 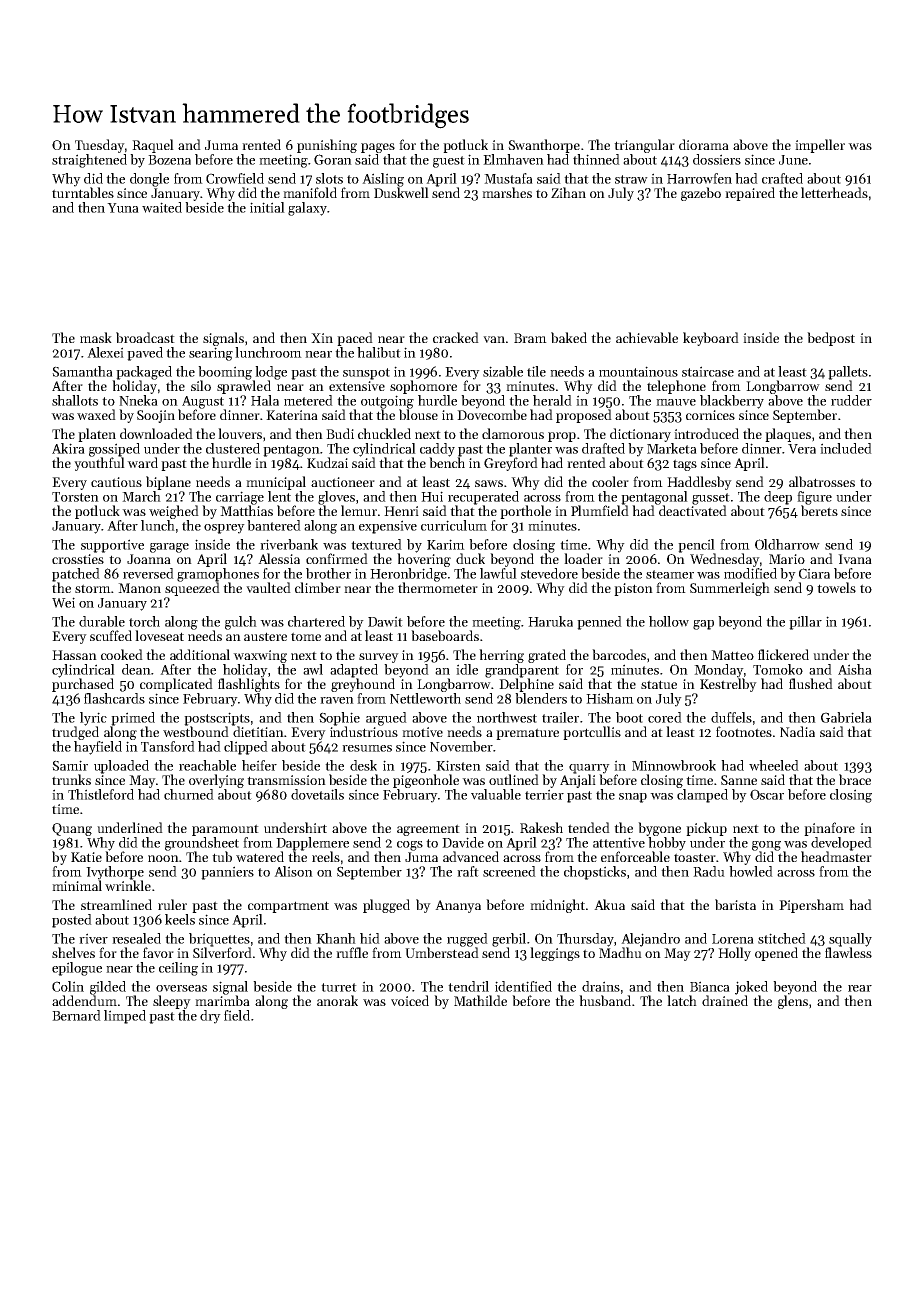 I want to click on Mathilde, so click(x=480, y=1000).
